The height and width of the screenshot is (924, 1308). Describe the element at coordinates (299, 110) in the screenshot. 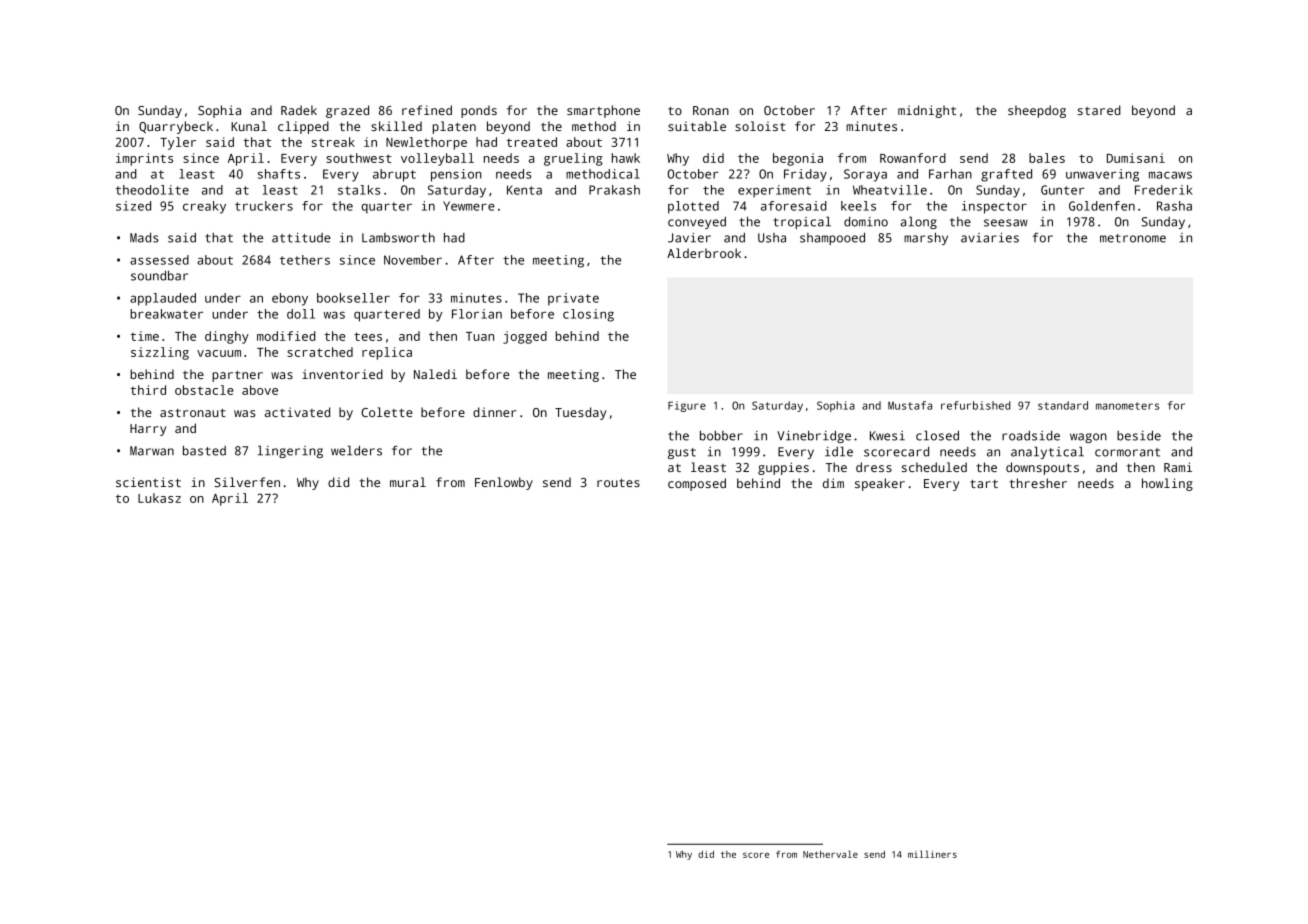

I see `Radek` at that location.
